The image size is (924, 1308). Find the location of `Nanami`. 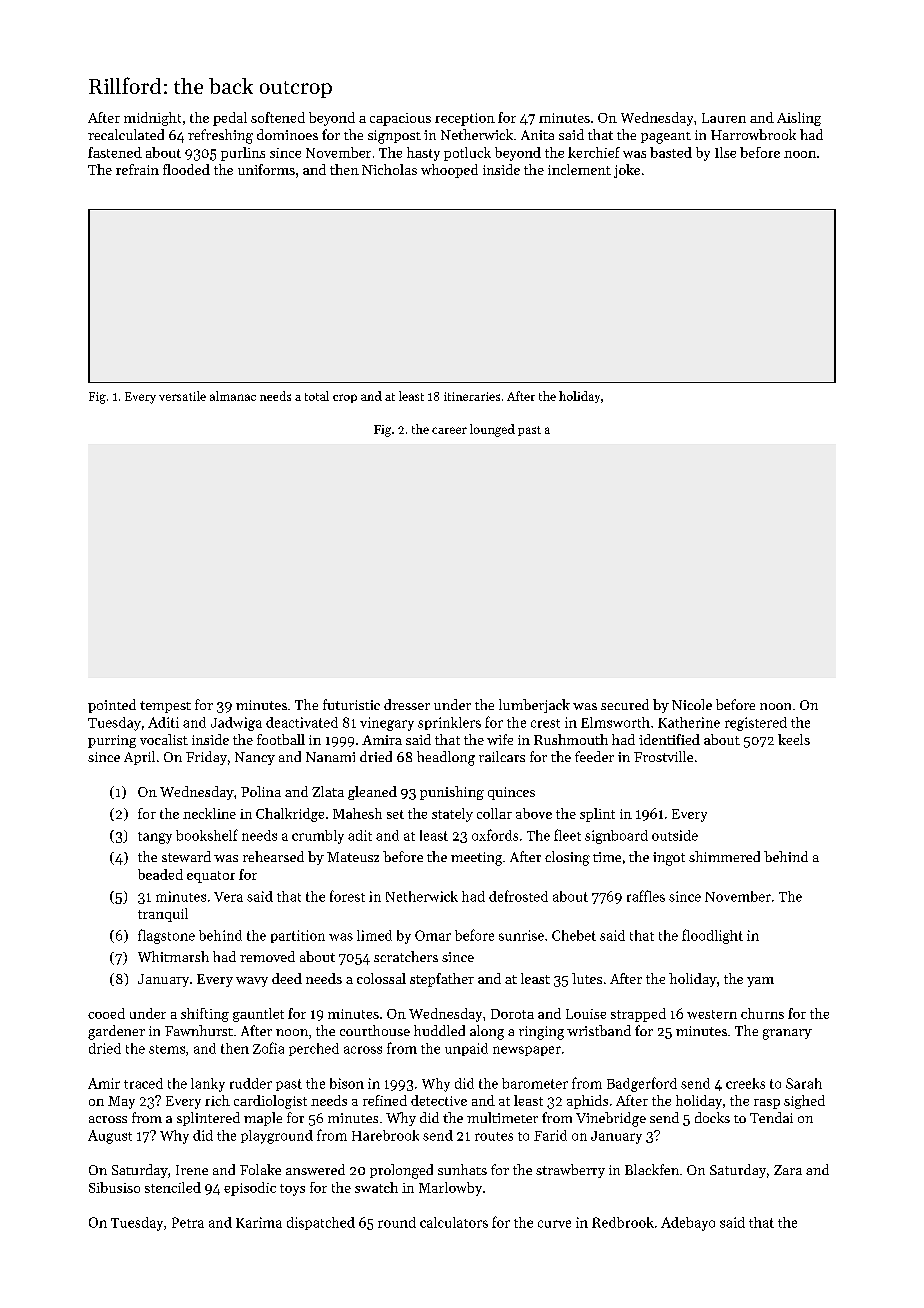

Nanami is located at coordinates (330, 757).
